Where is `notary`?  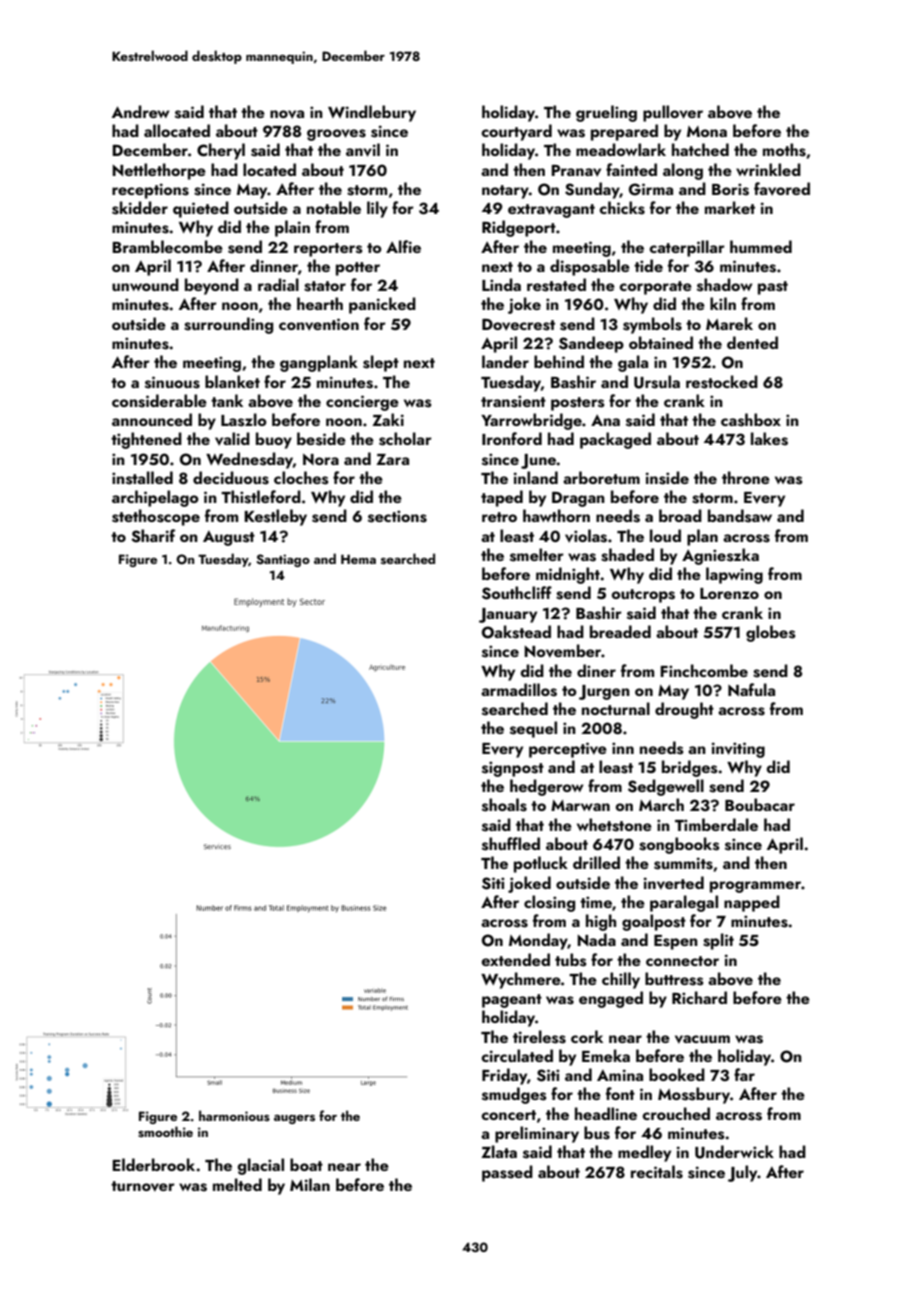 notary is located at coordinates (505, 192).
